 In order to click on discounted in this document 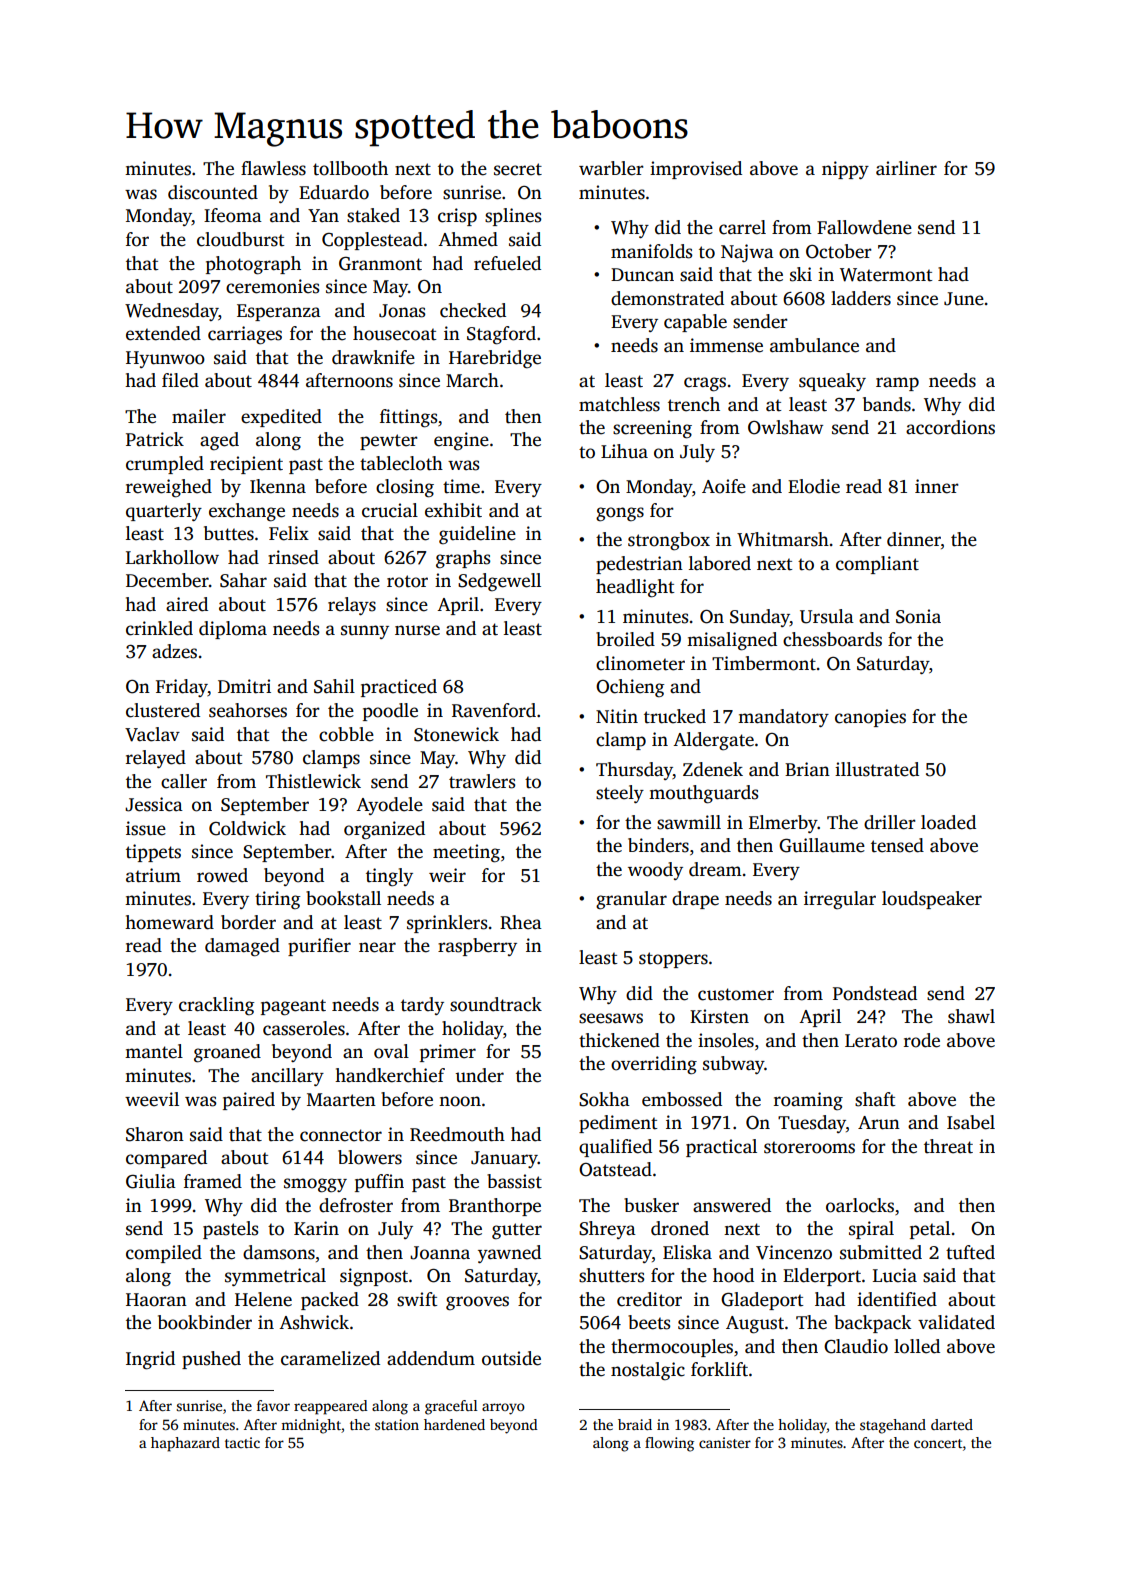, I will do `click(213, 192)`.
